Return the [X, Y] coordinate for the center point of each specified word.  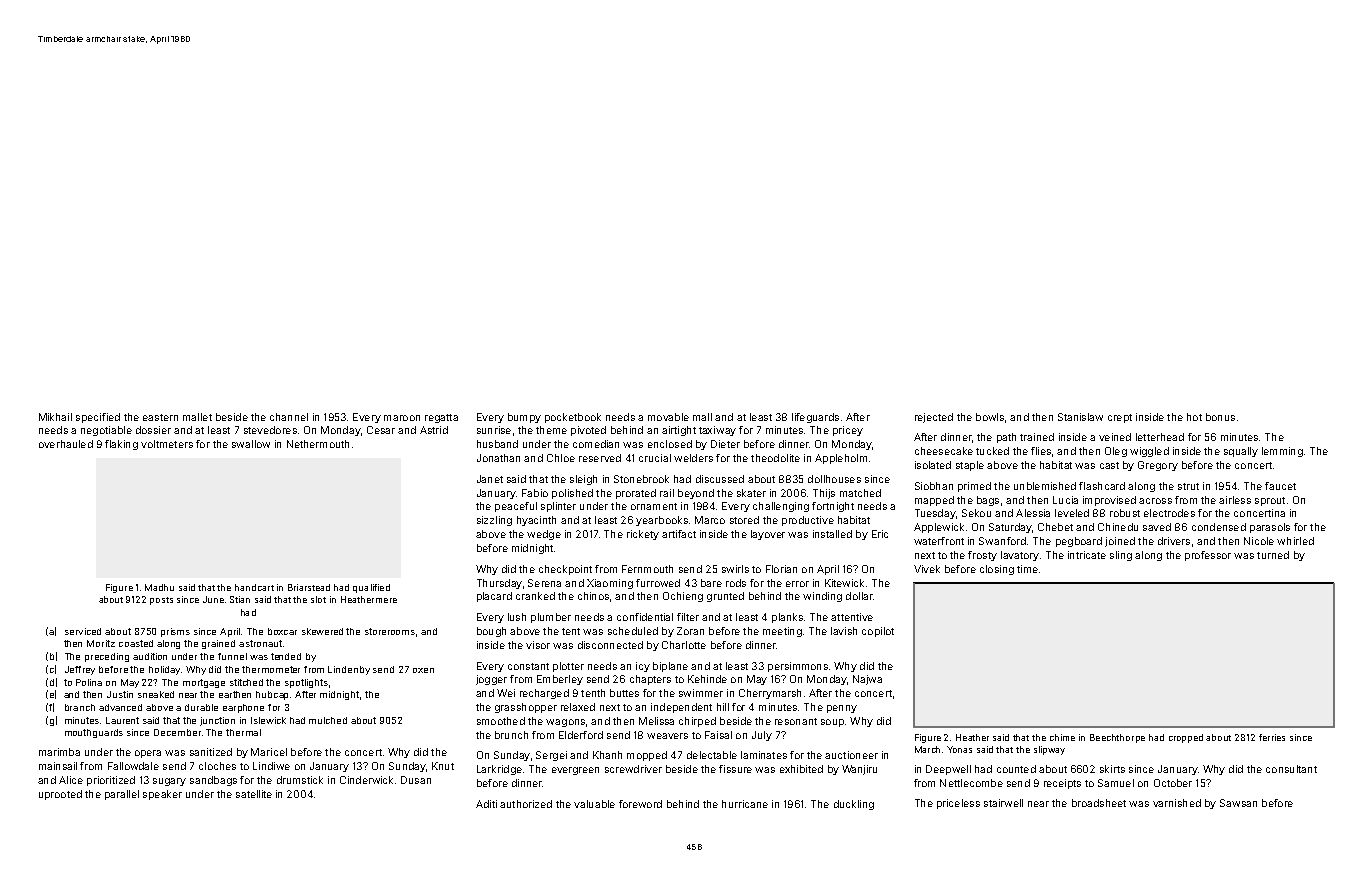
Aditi [486, 804]
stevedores [270, 430]
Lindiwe [271, 766]
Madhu [159, 587]
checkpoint [565, 570]
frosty [982, 556]
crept [1120, 418]
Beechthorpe [1117, 738]
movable [668, 417]
